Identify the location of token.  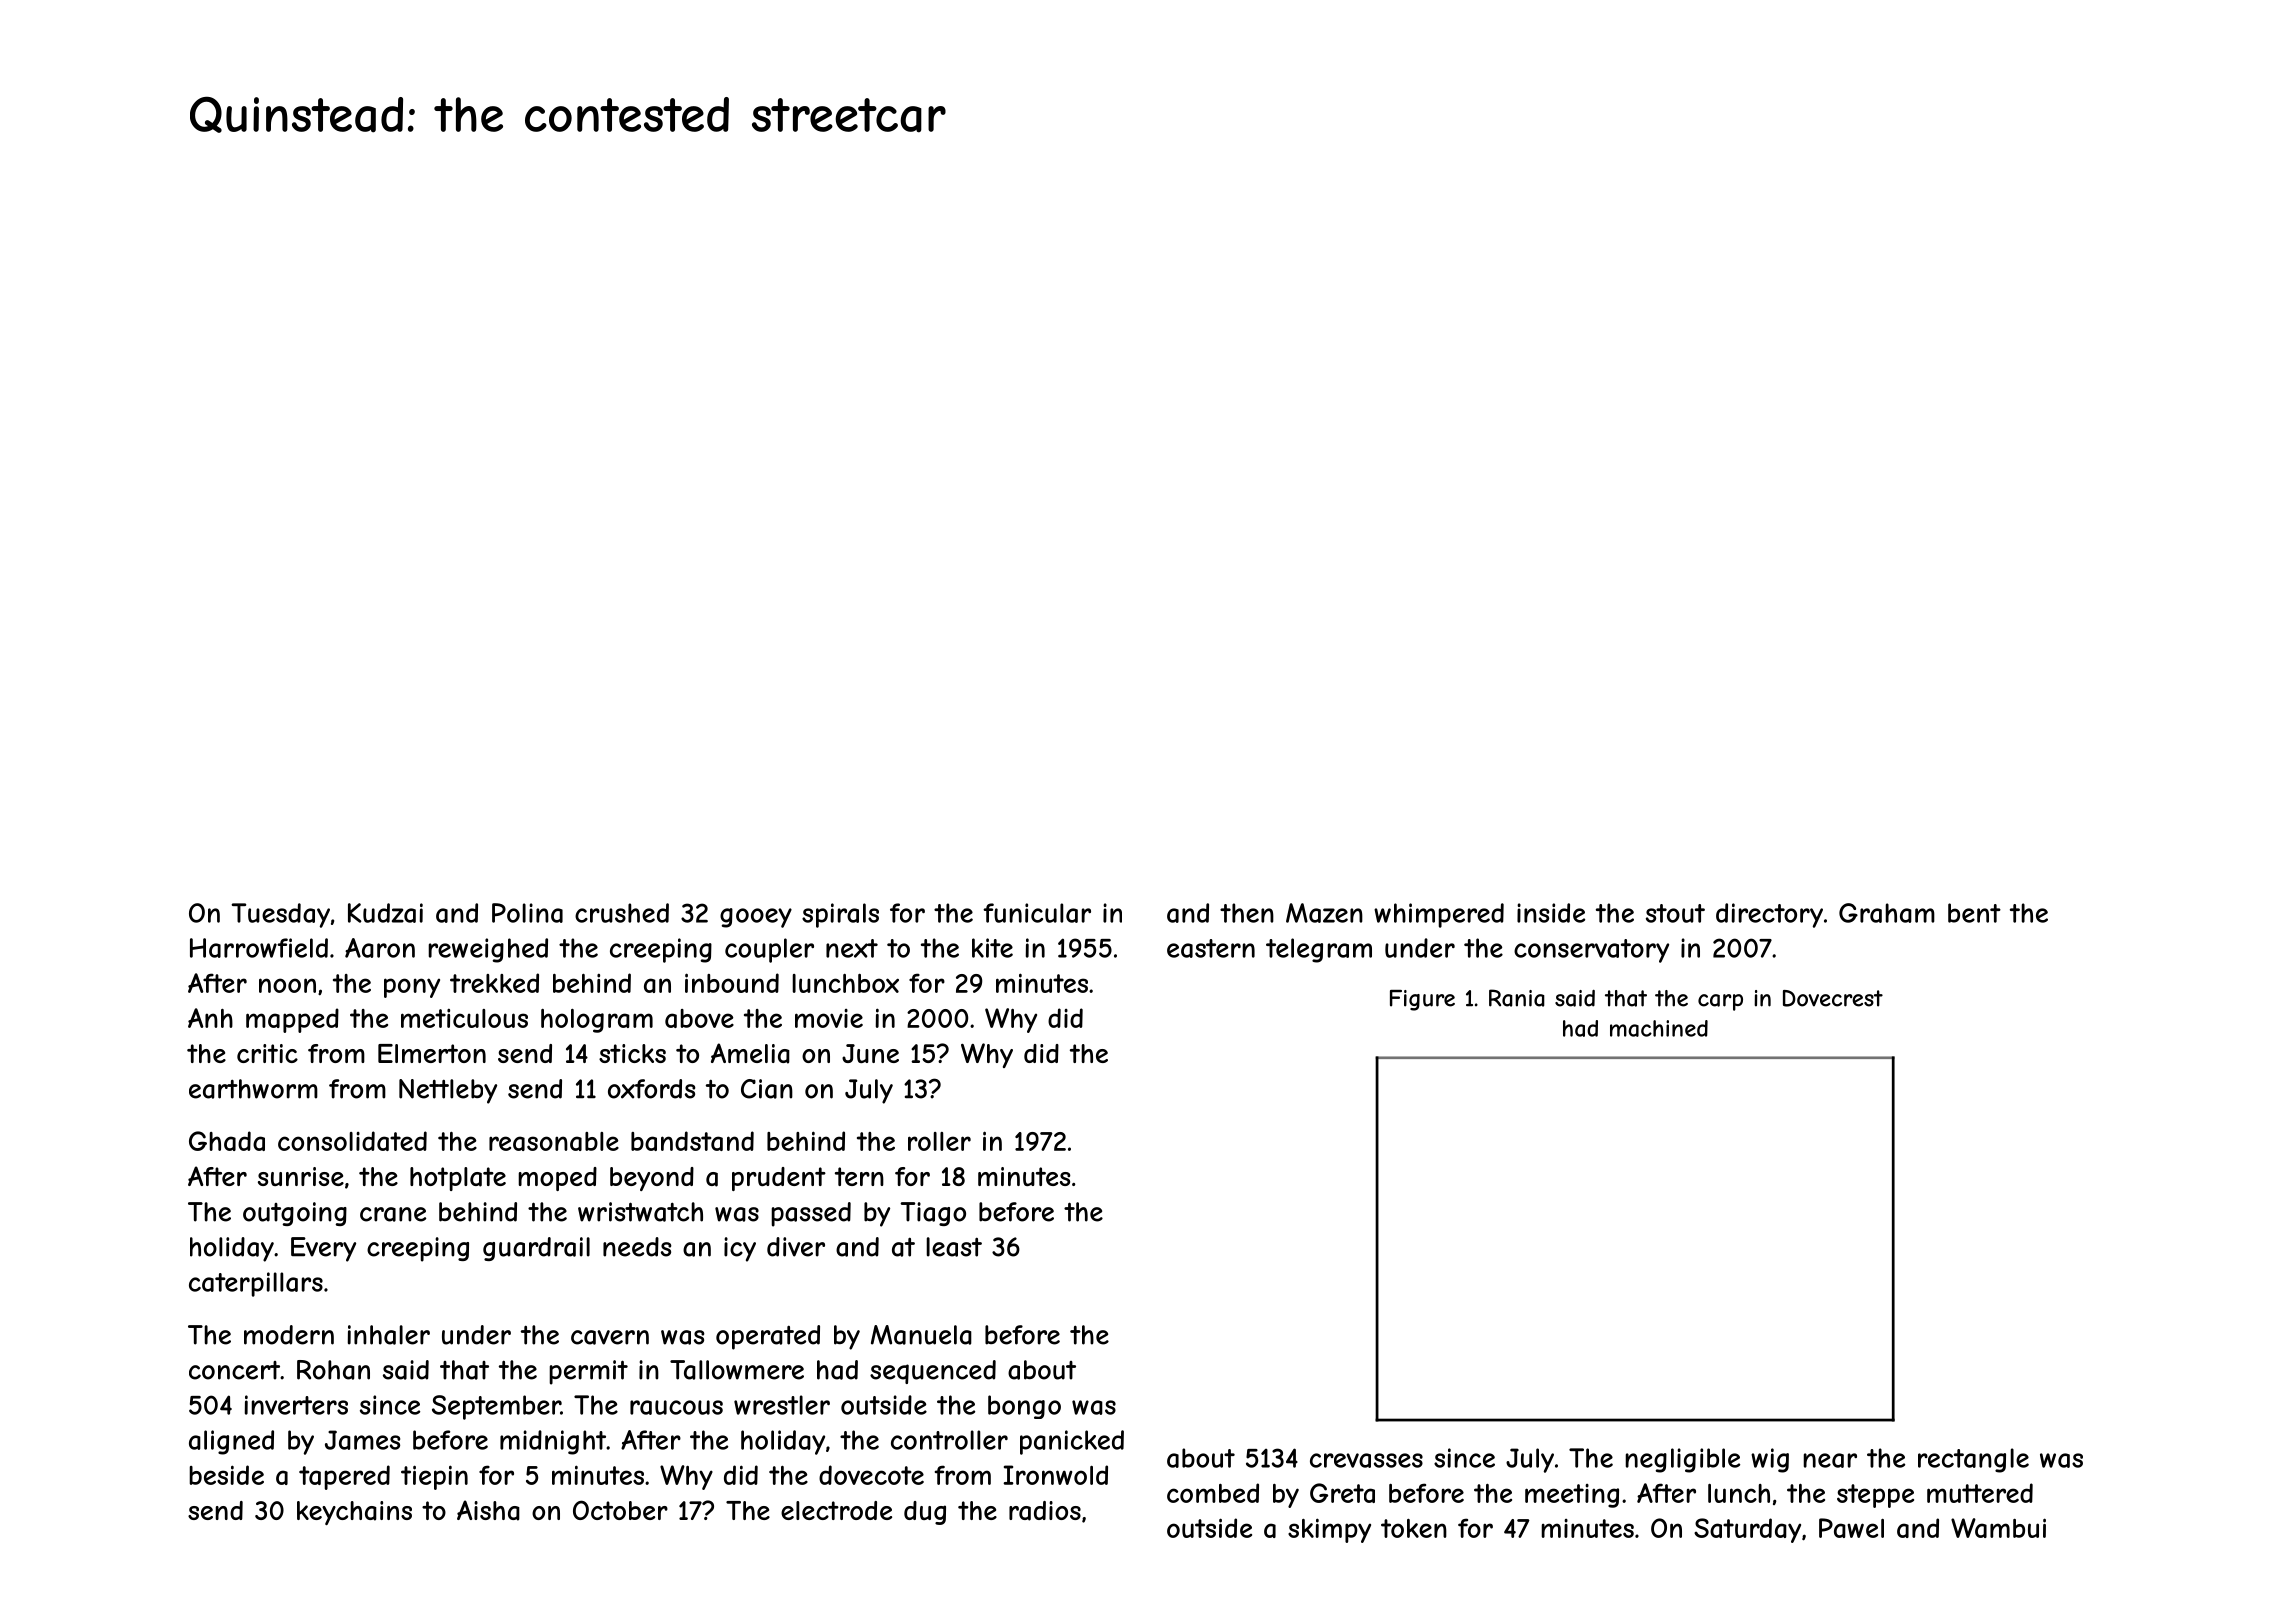
(1414, 1528).
